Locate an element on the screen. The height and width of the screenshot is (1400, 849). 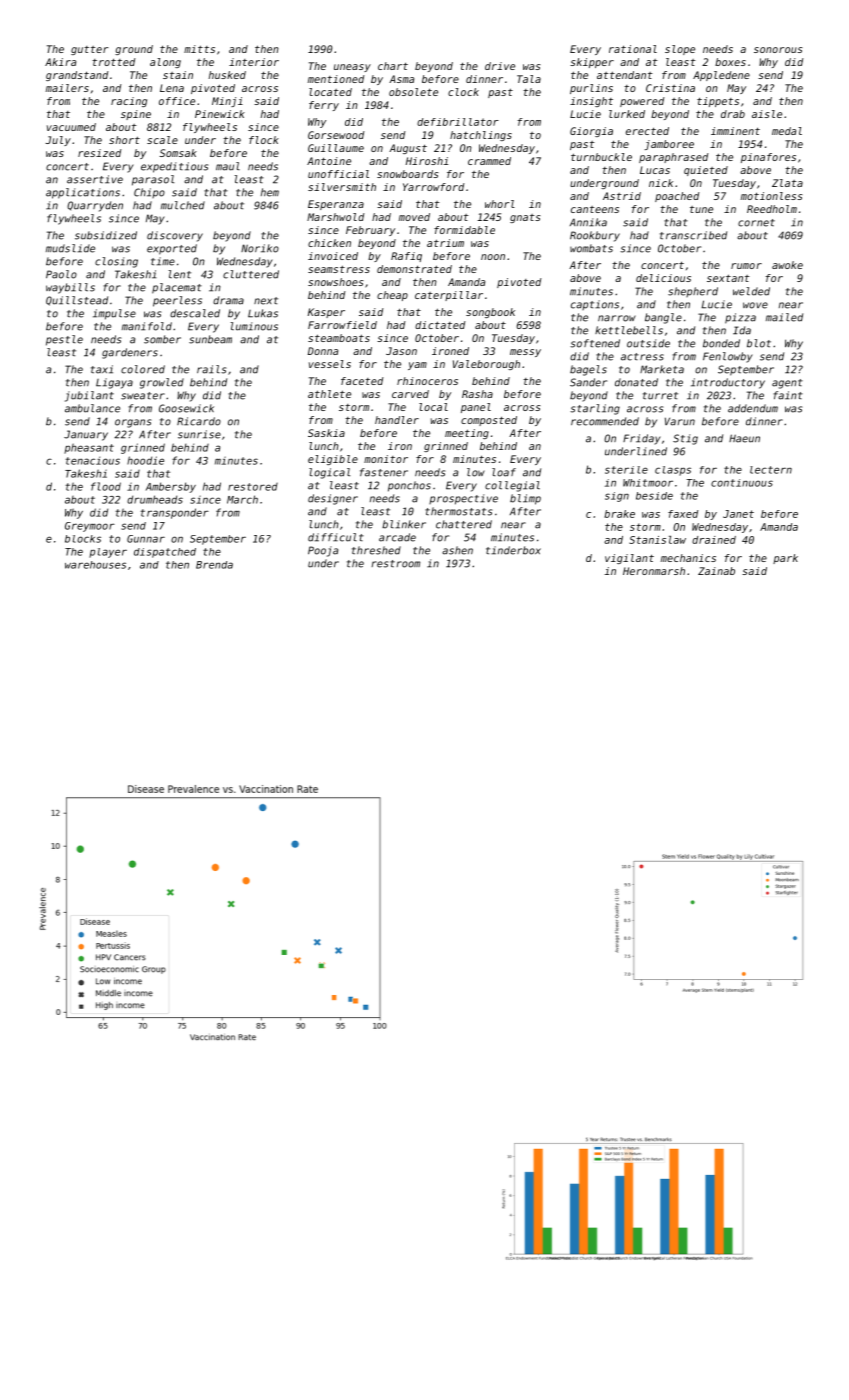
mitts is located at coordinates (199, 49).
